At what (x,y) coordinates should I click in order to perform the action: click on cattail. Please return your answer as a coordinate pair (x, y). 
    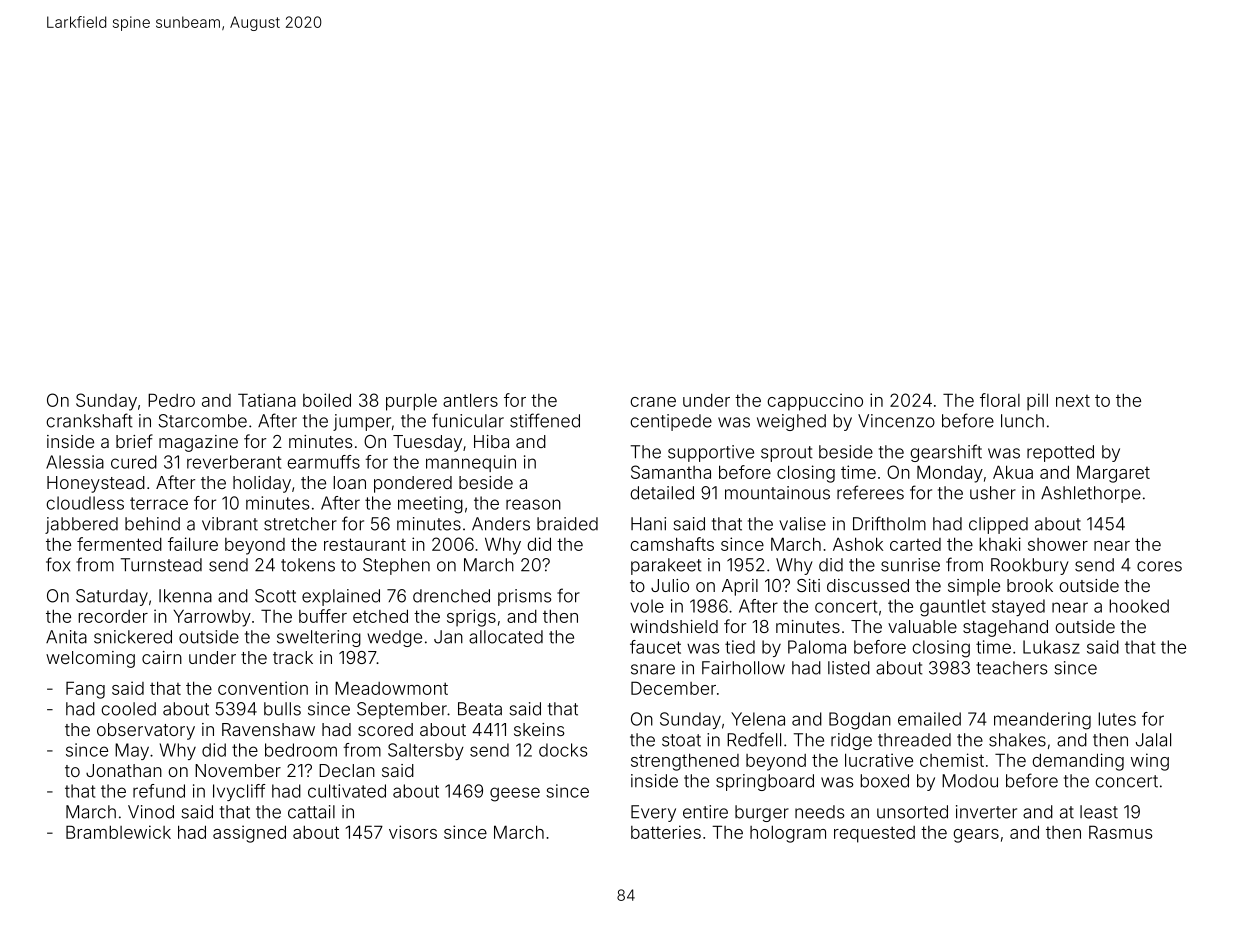
    Looking at the image, I should click on (311, 812).
